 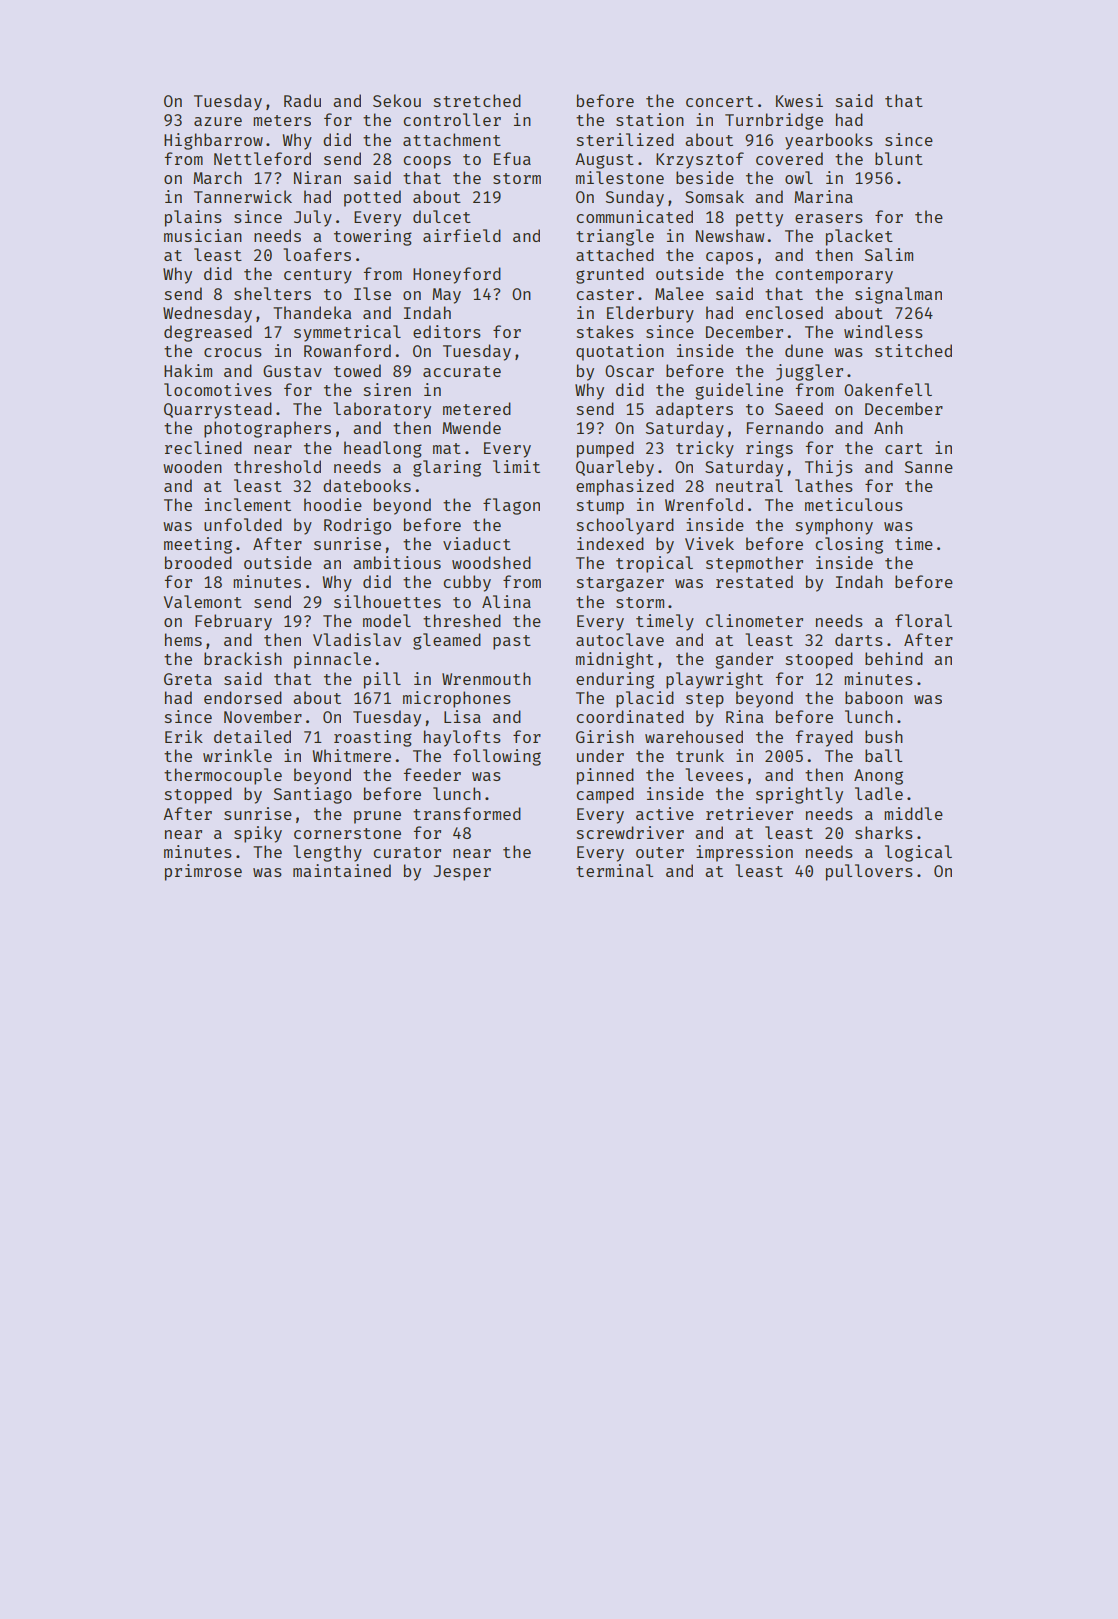 I want to click on February, so click(x=233, y=622).
